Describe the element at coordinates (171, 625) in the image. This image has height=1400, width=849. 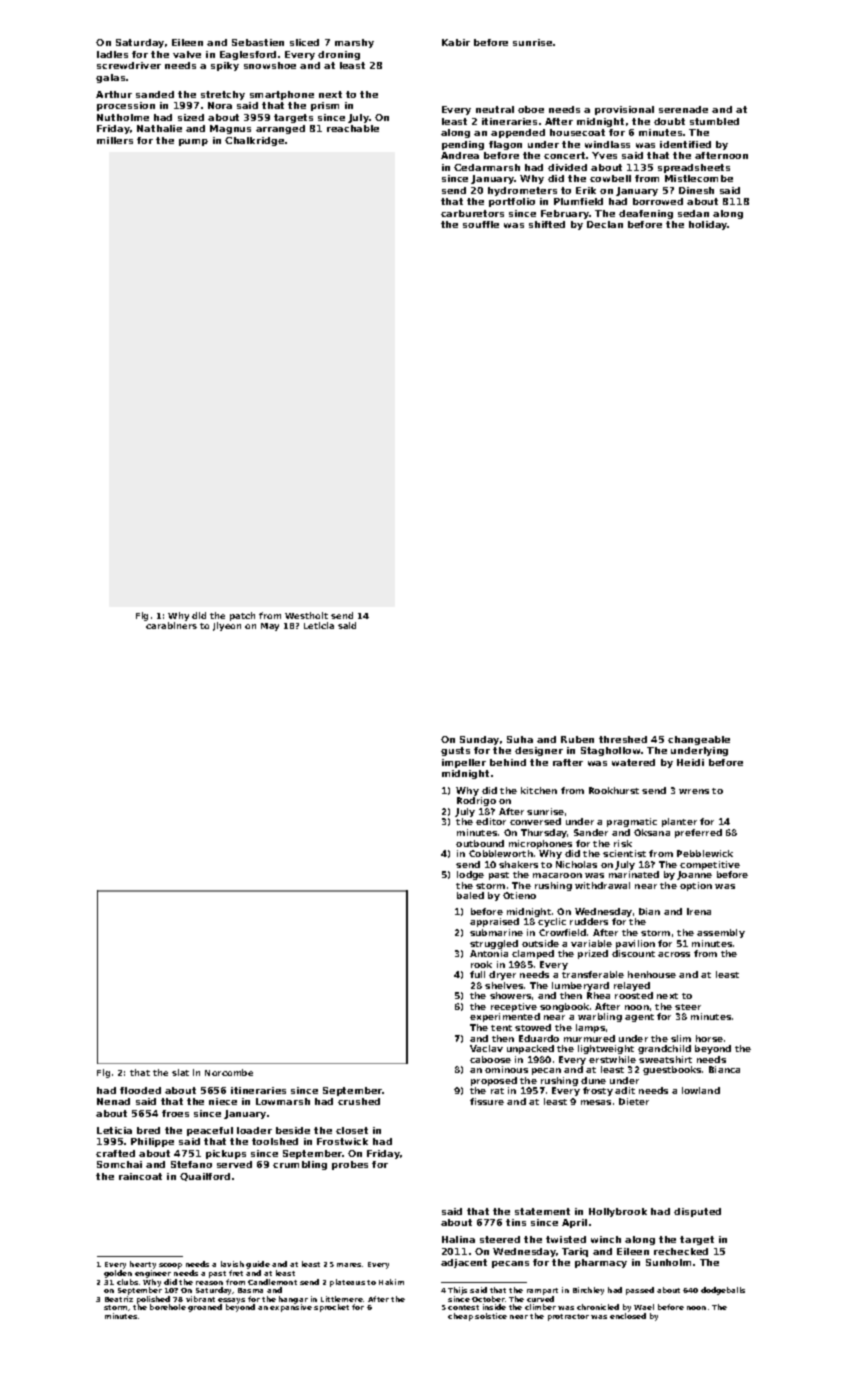
I see `carabiners` at that location.
